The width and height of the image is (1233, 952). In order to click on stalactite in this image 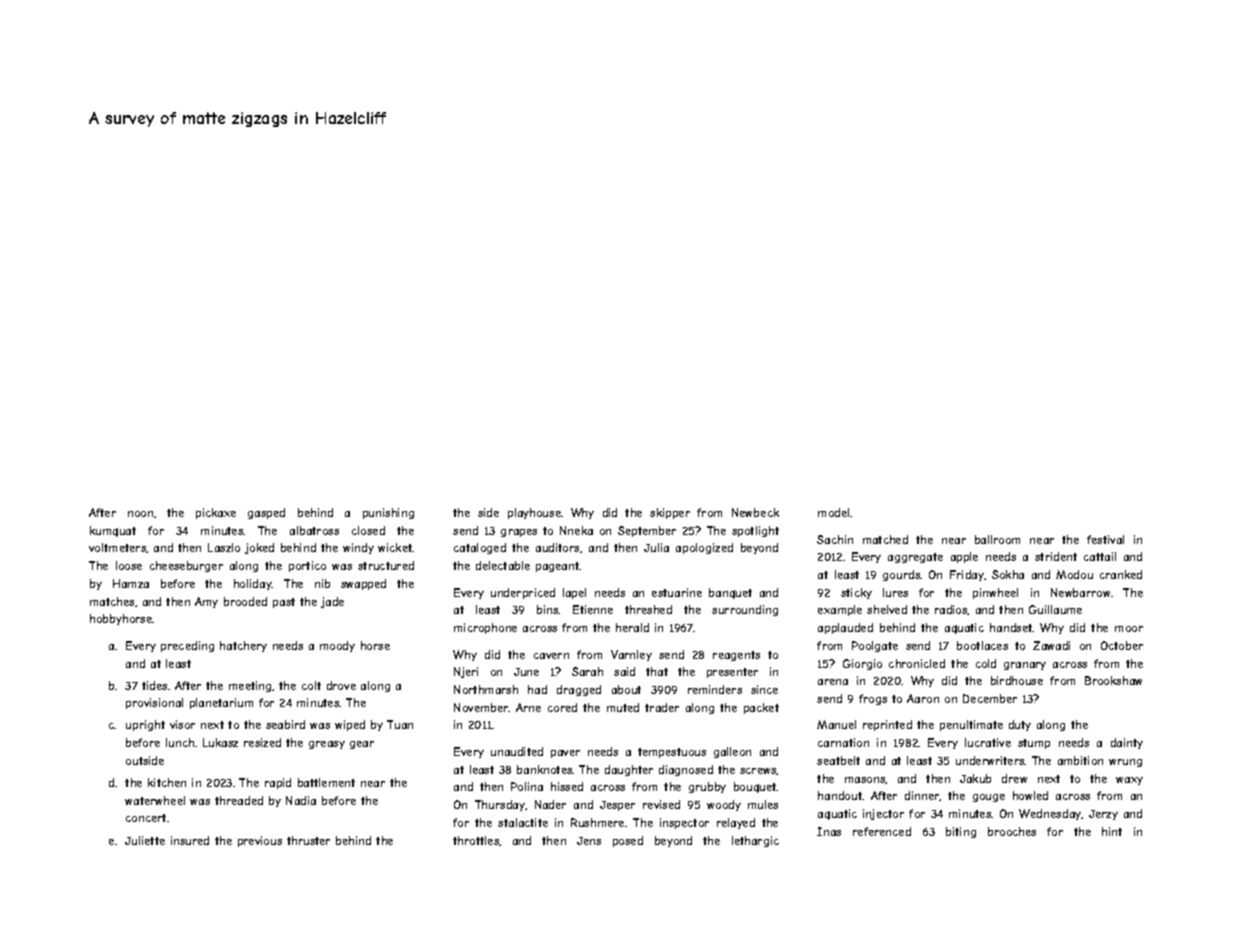, I will do `click(523, 822)`.
